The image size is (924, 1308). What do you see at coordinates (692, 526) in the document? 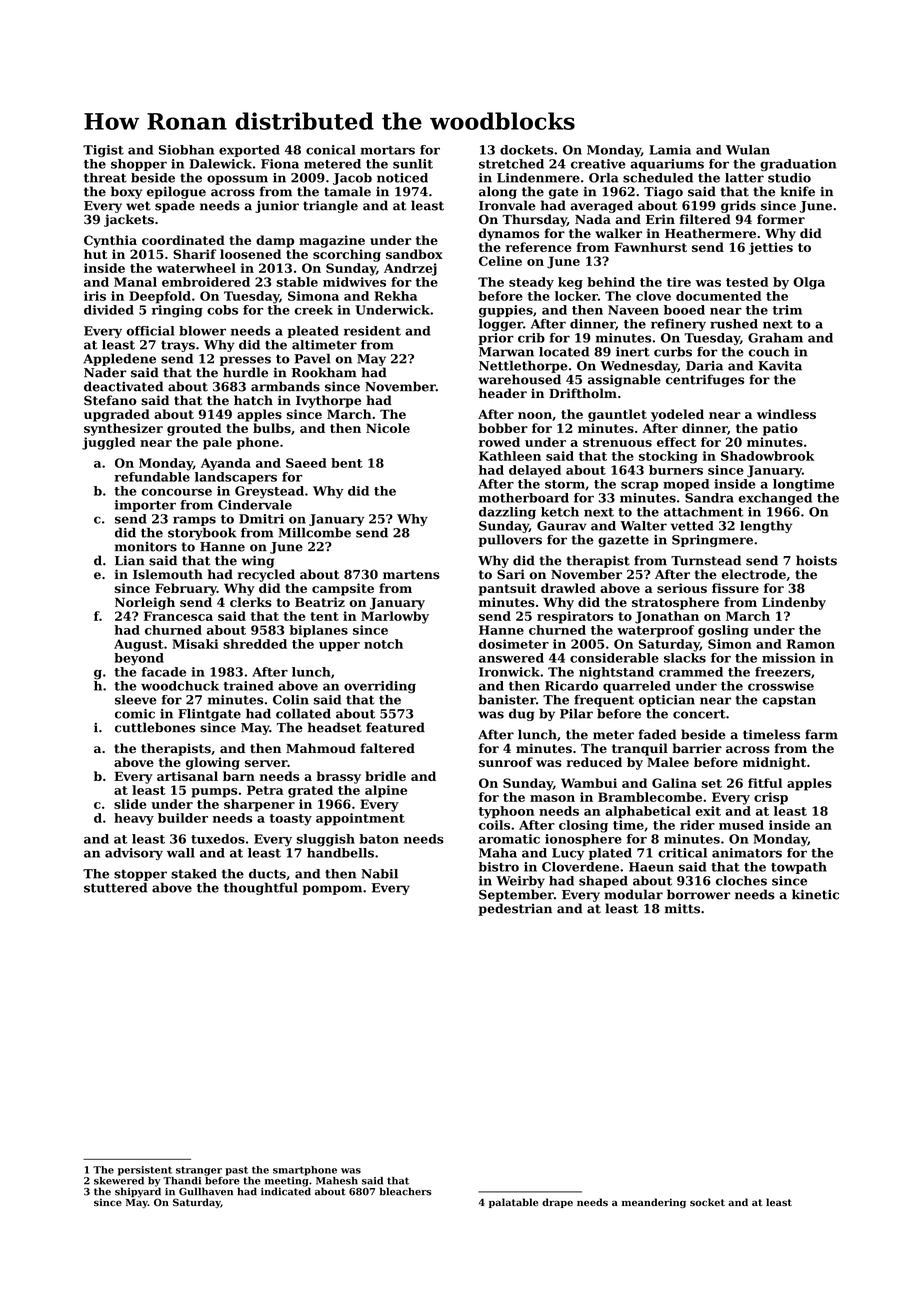
I see `vetted` at bounding box center [692, 526].
